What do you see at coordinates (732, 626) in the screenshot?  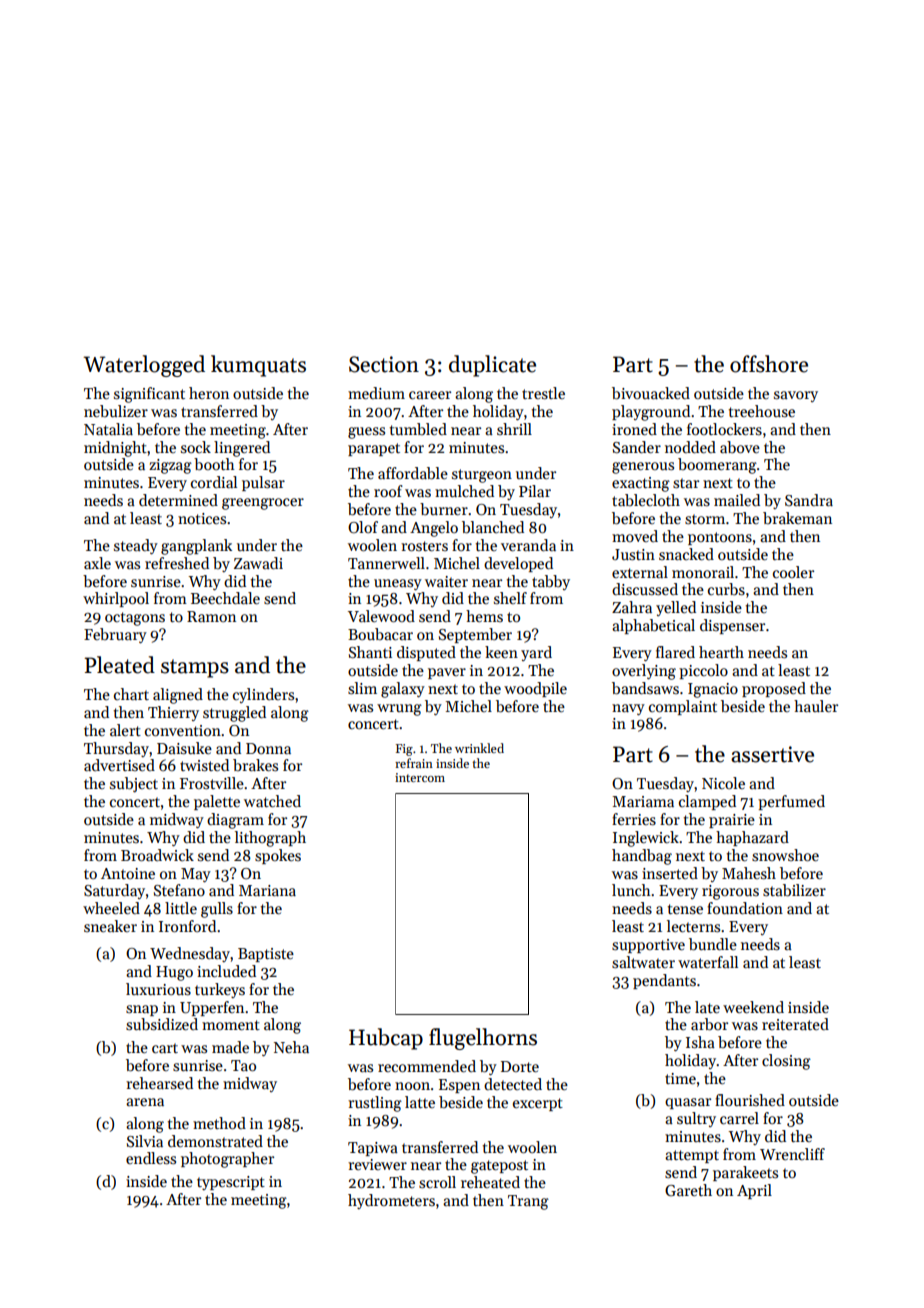 I see `dispenser` at bounding box center [732, 626].
